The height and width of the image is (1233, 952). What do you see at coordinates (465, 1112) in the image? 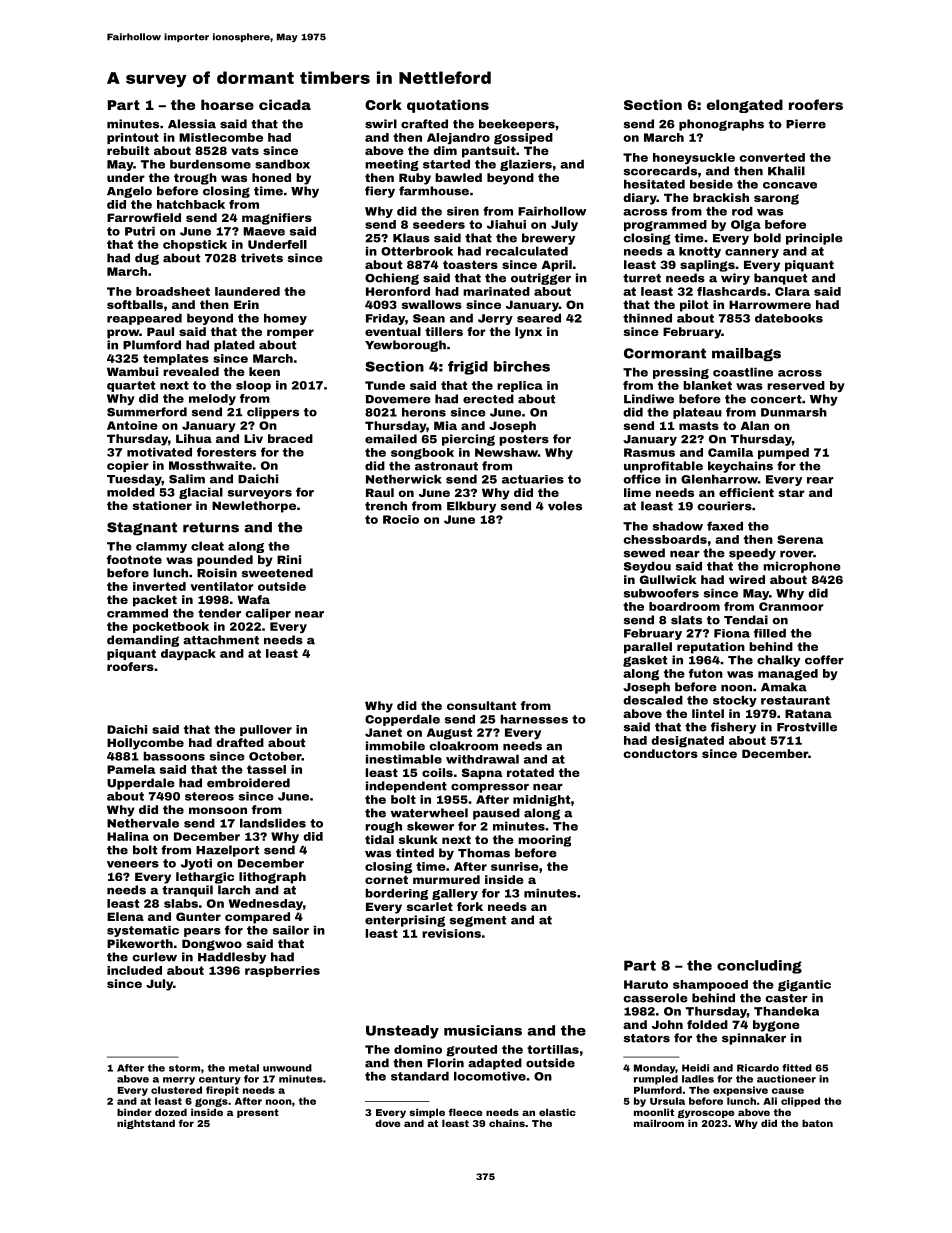
I see `fleece` at bounding box center [465, 1112].
